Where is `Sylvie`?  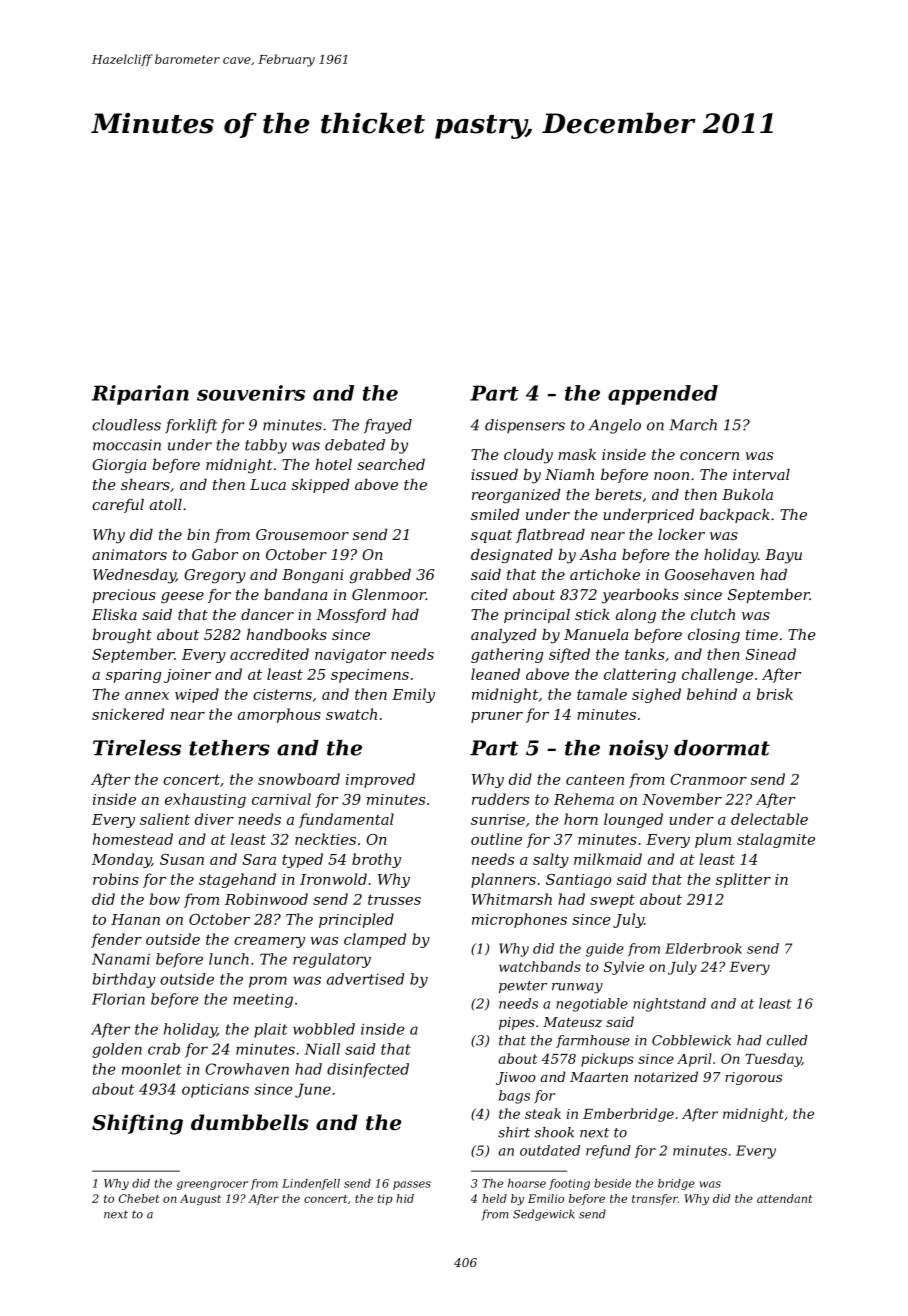 Sylvie is located at coordinates (624, 968).
